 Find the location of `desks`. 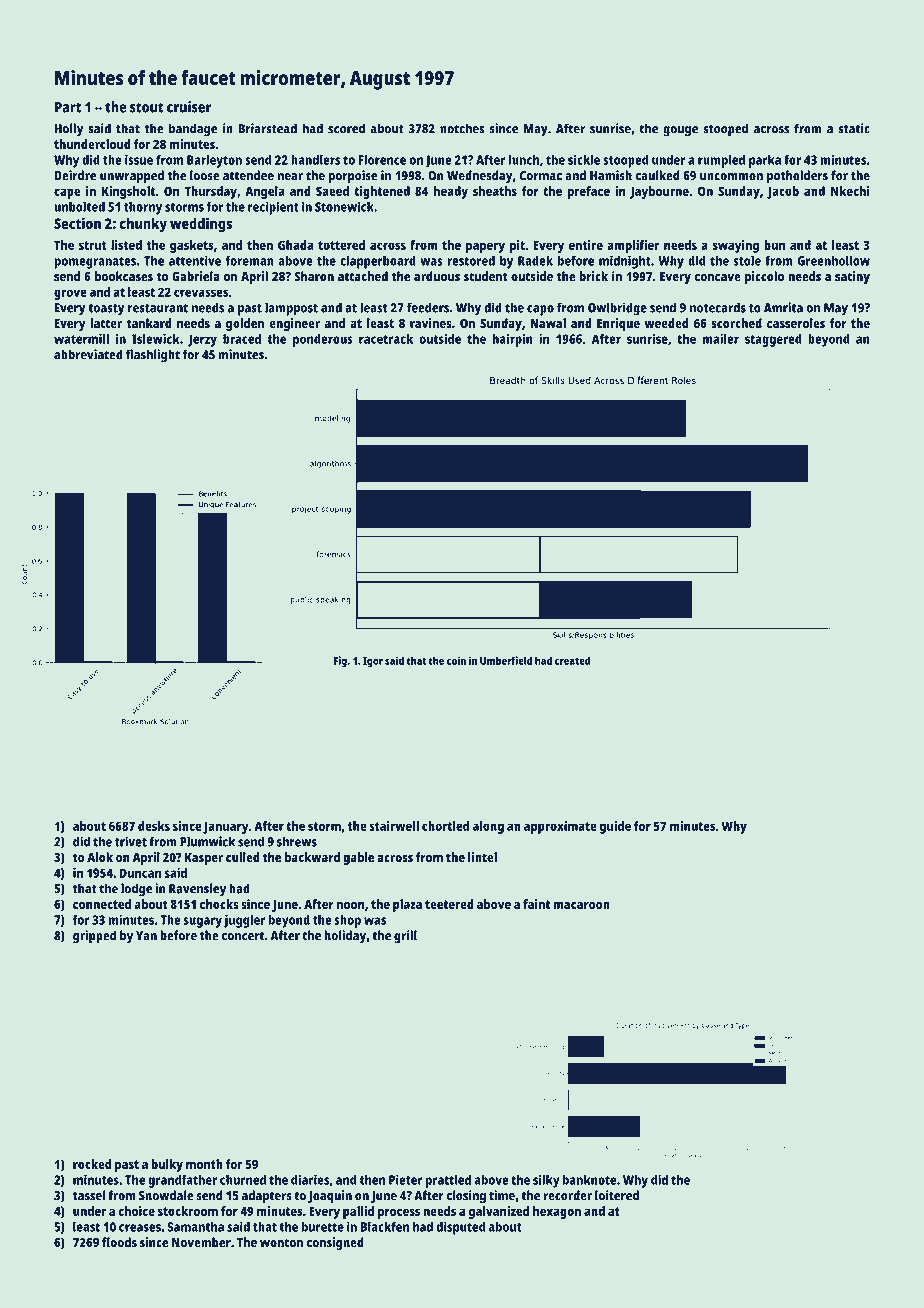

desks is located at coordinates (154, 826).
